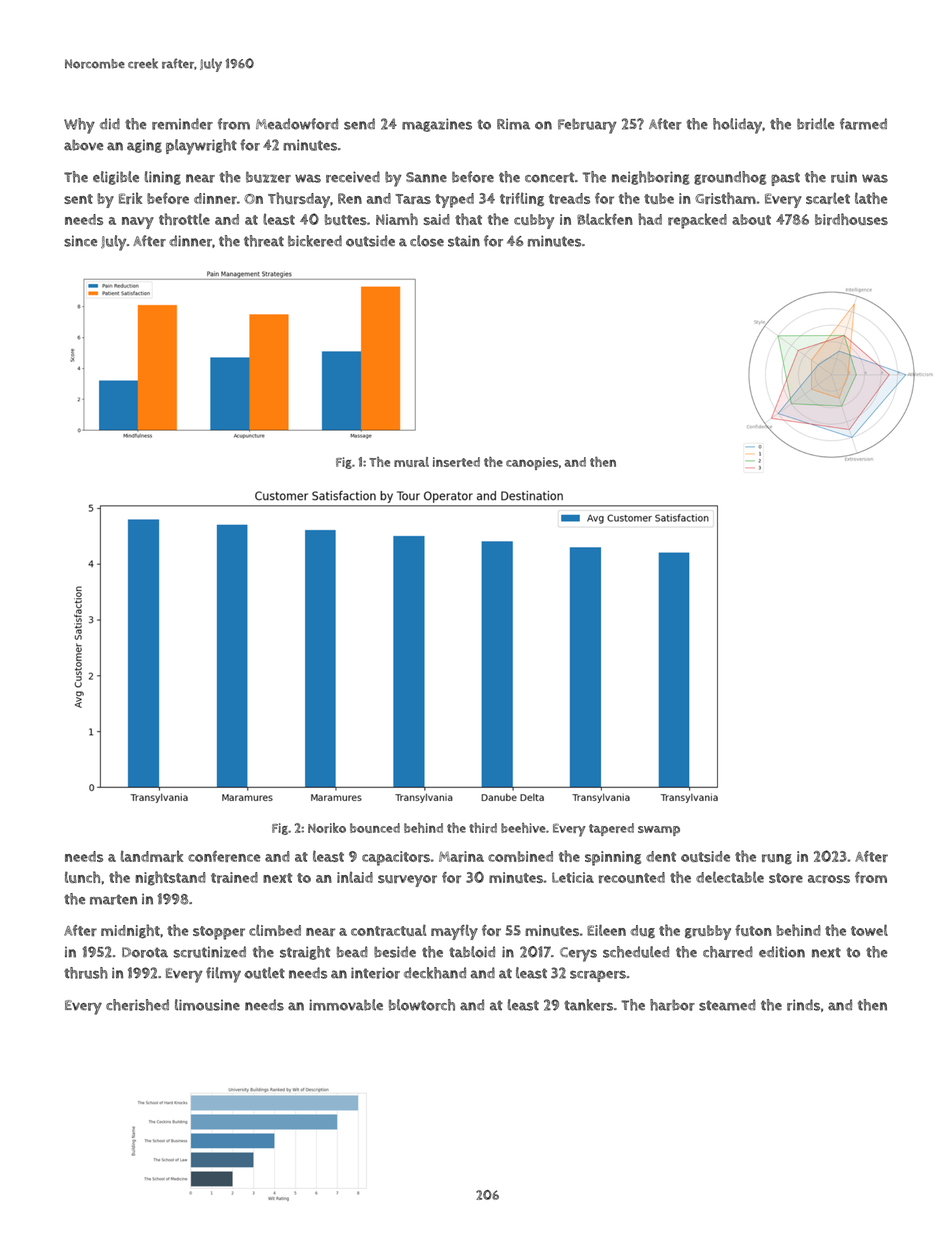  I want to click on close, so click(427, 241).
